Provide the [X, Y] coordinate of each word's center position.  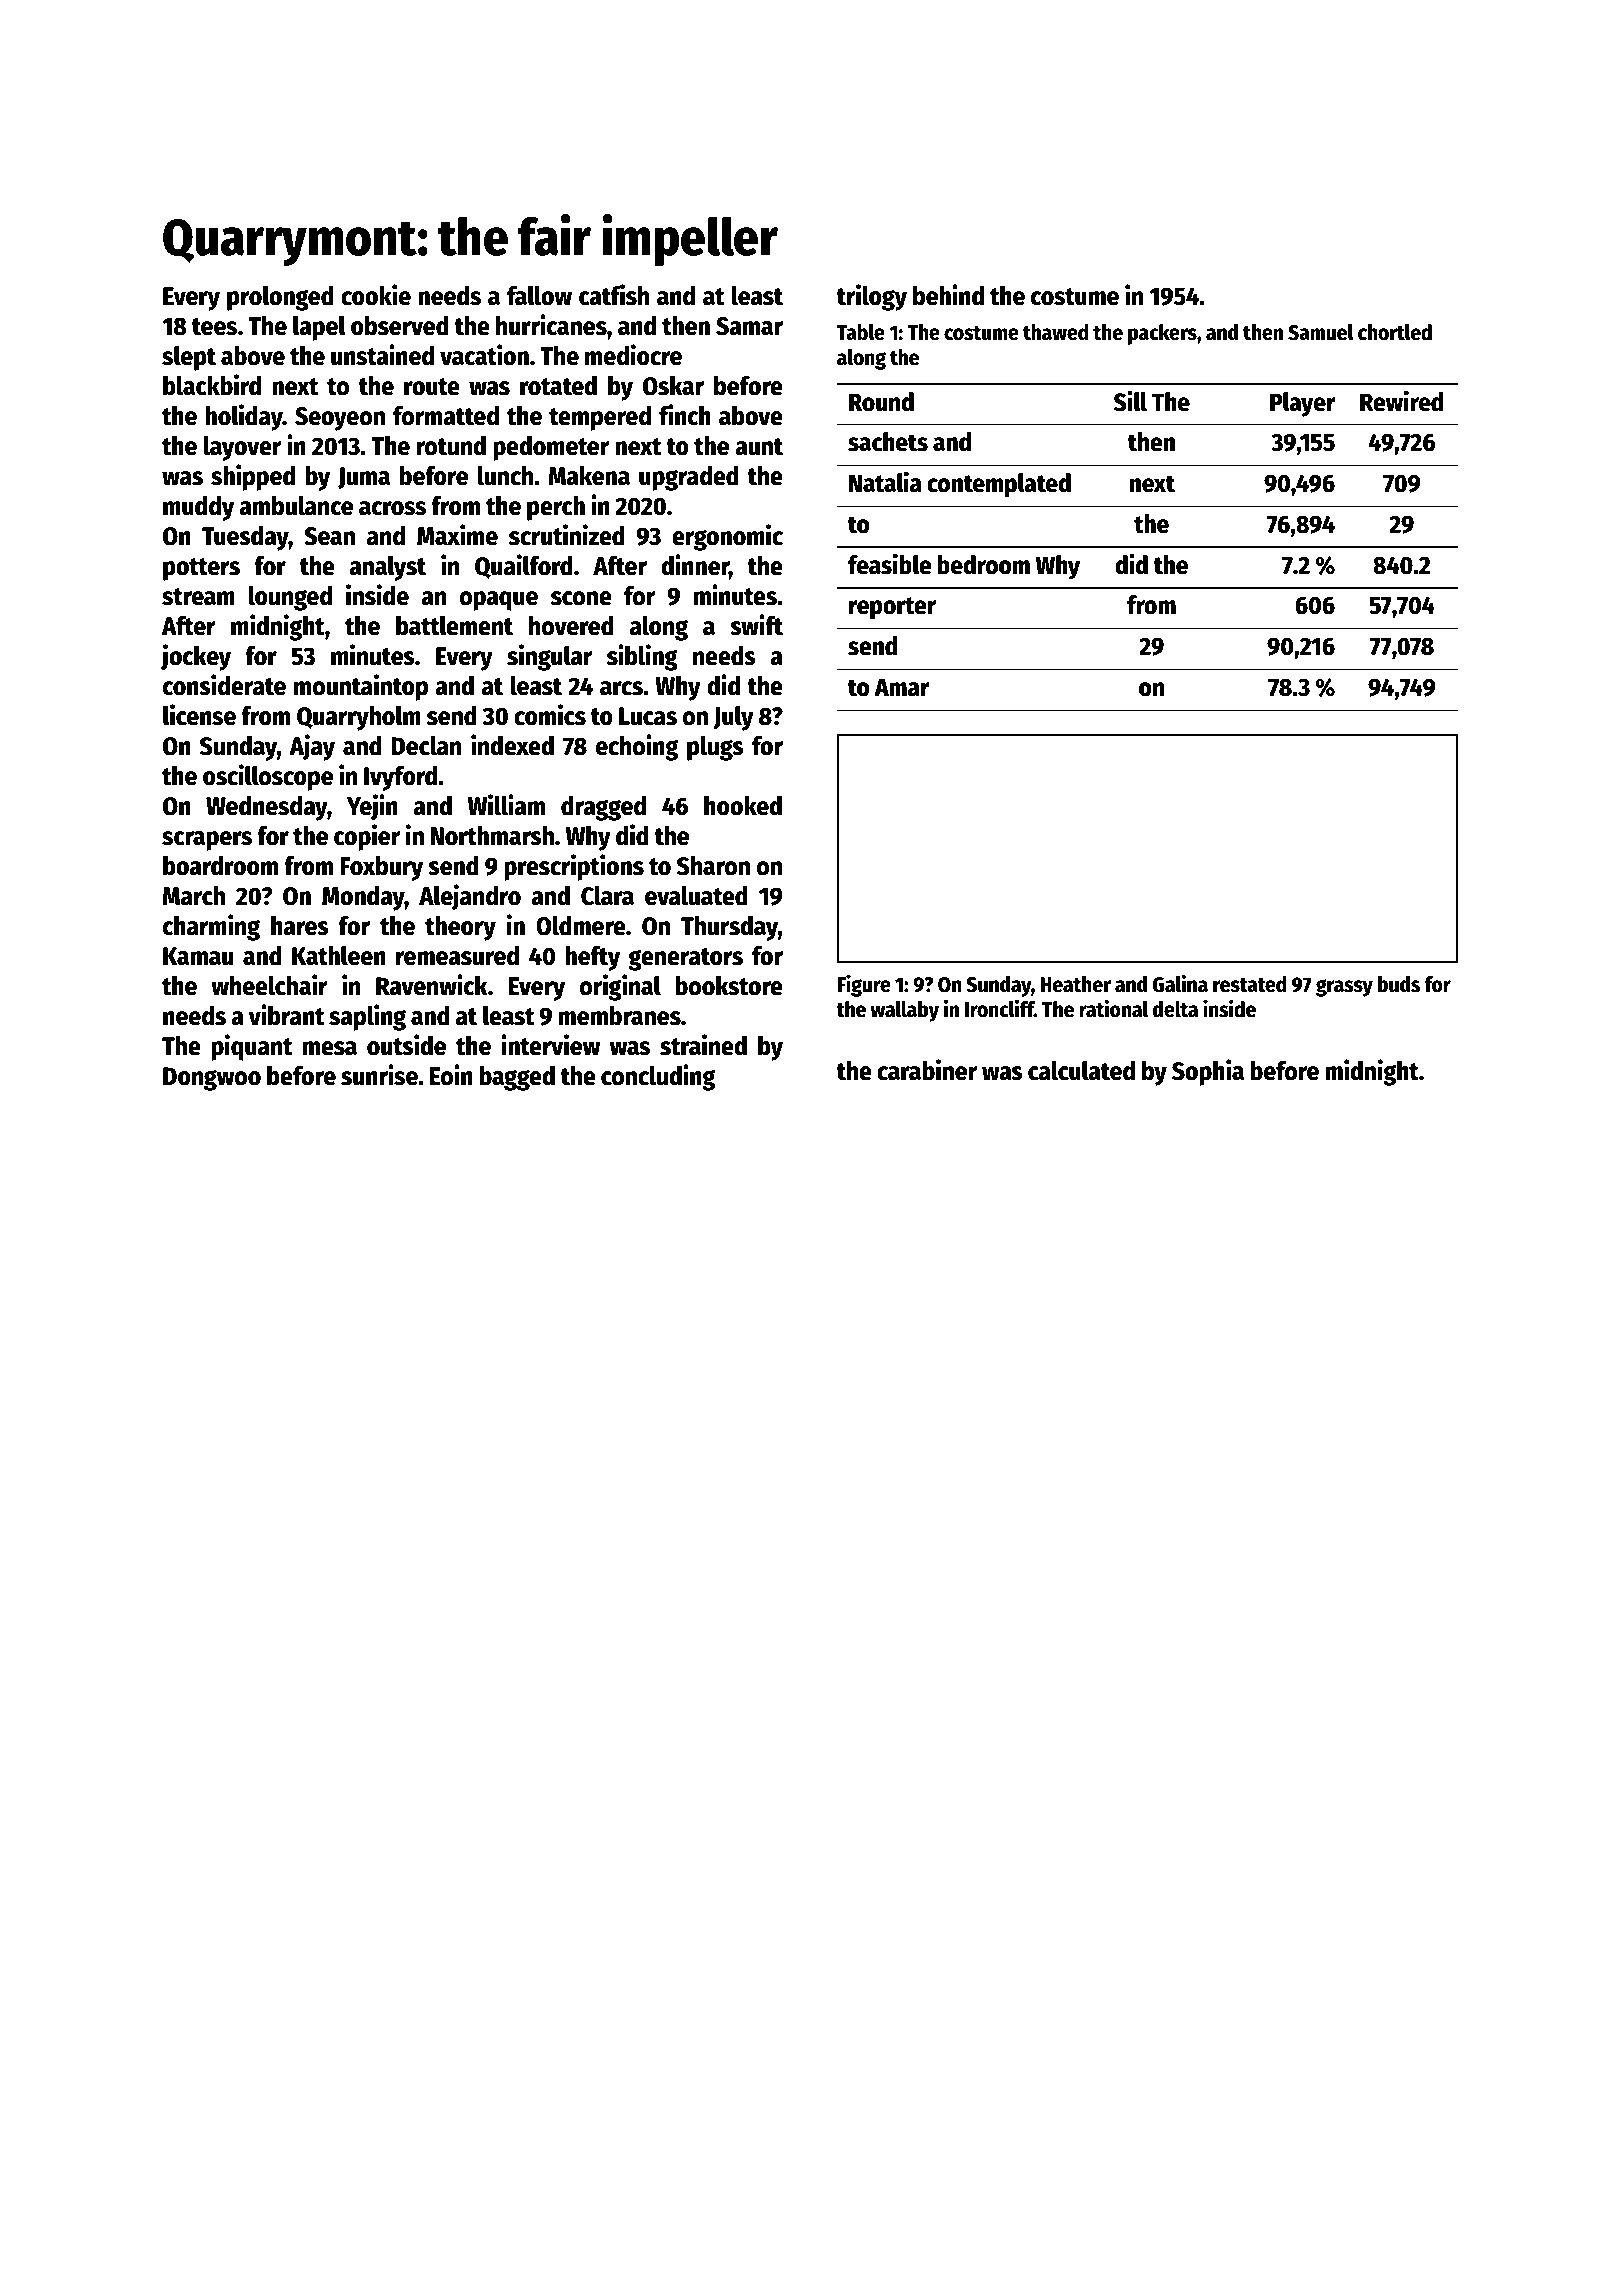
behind [948, 295]
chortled [1395, 332]
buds [1399, 984]
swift [756, 625]
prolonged [280, 298]
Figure [864, 985]
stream [198, 597]
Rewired [1402, 401]
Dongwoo [212, 1079]
